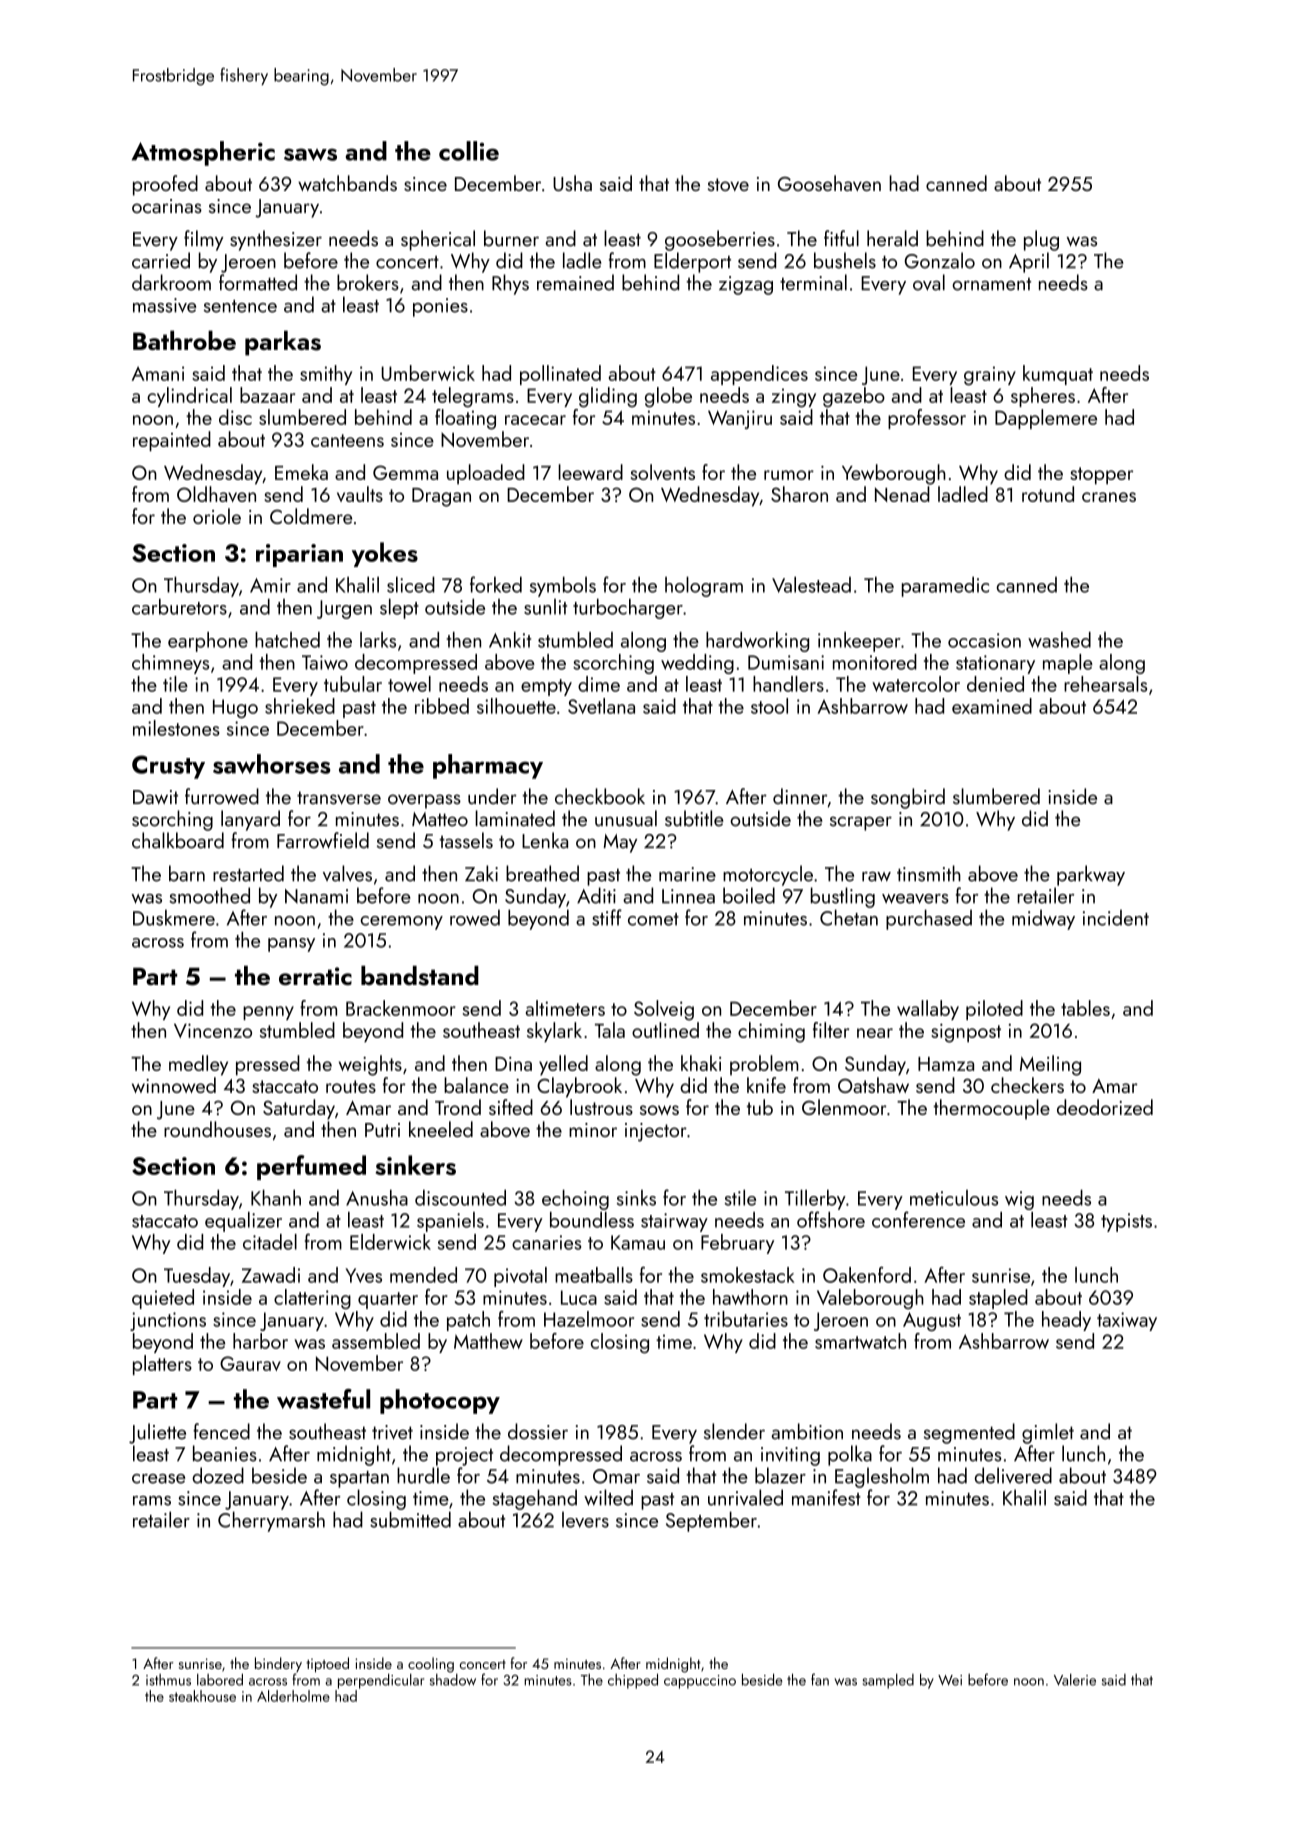 Image resolution: width=1290 pixels, height=1824 pixels. I want to click on Alderholme, so click(293, 1696).
